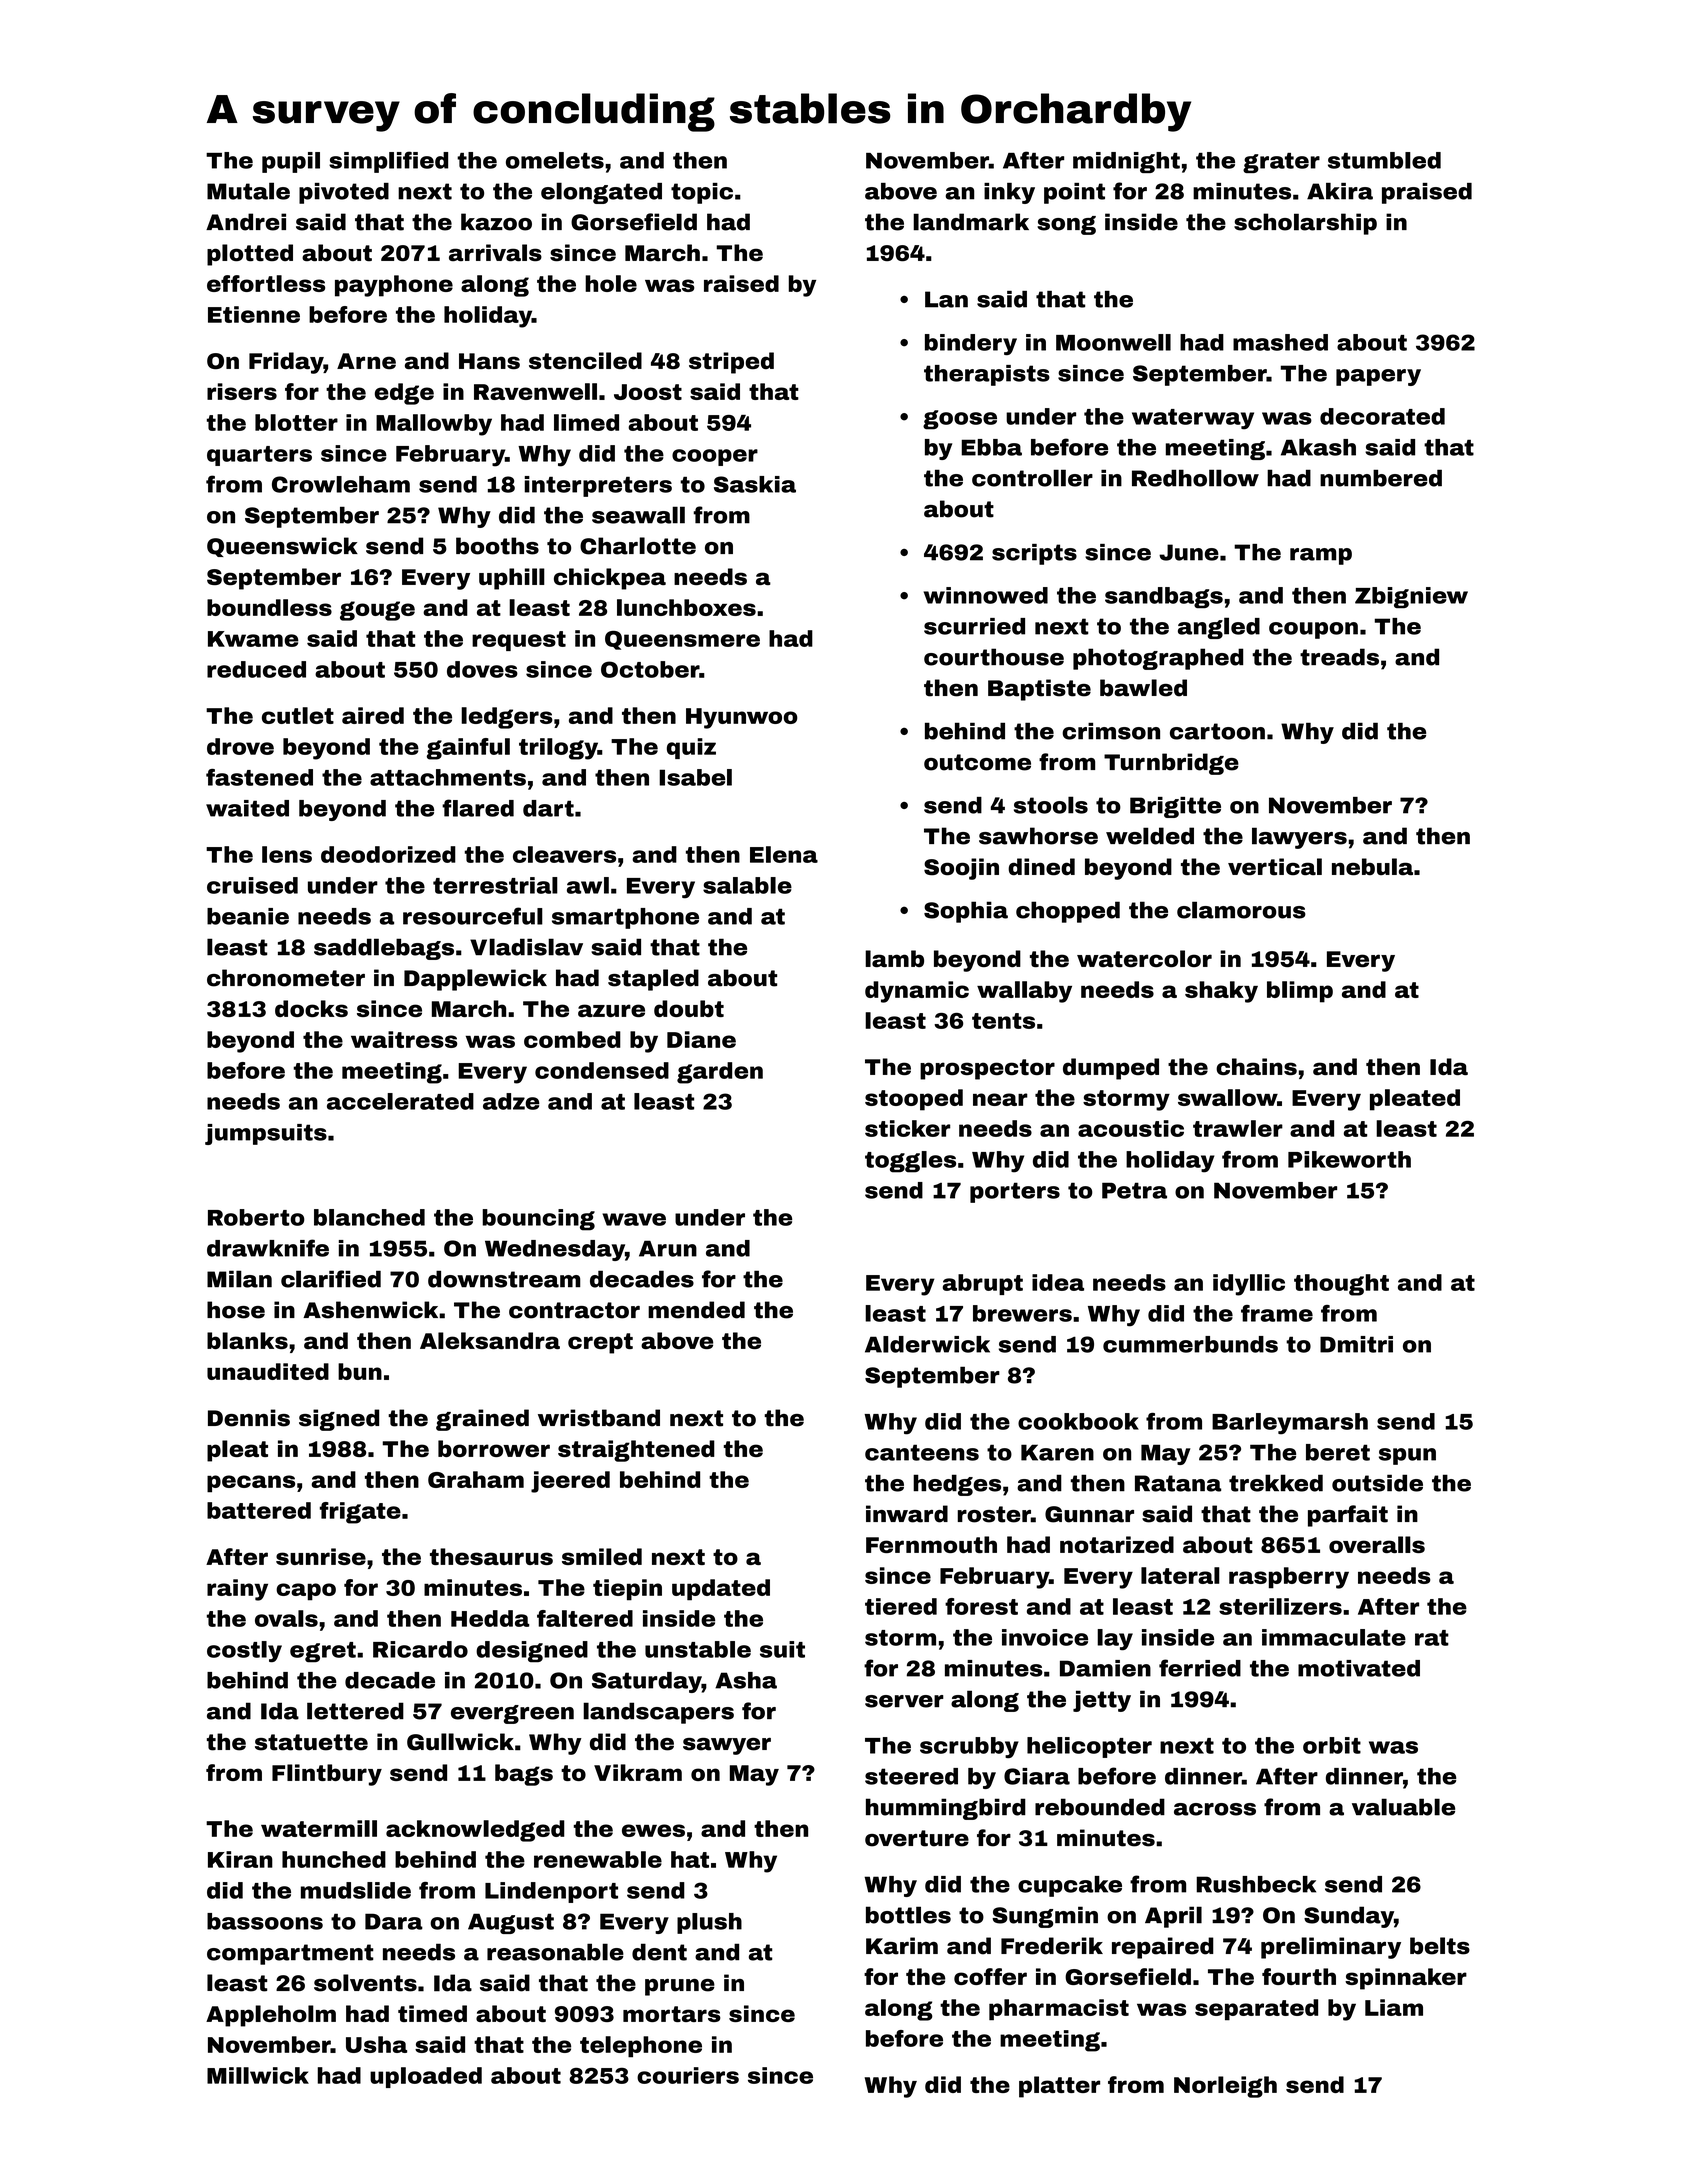 Image resolution: width=1683 pixels, height=2178 pixels. Describe the element at coordinates (1359, 1668) in the image. I see `motivated` at that location.
